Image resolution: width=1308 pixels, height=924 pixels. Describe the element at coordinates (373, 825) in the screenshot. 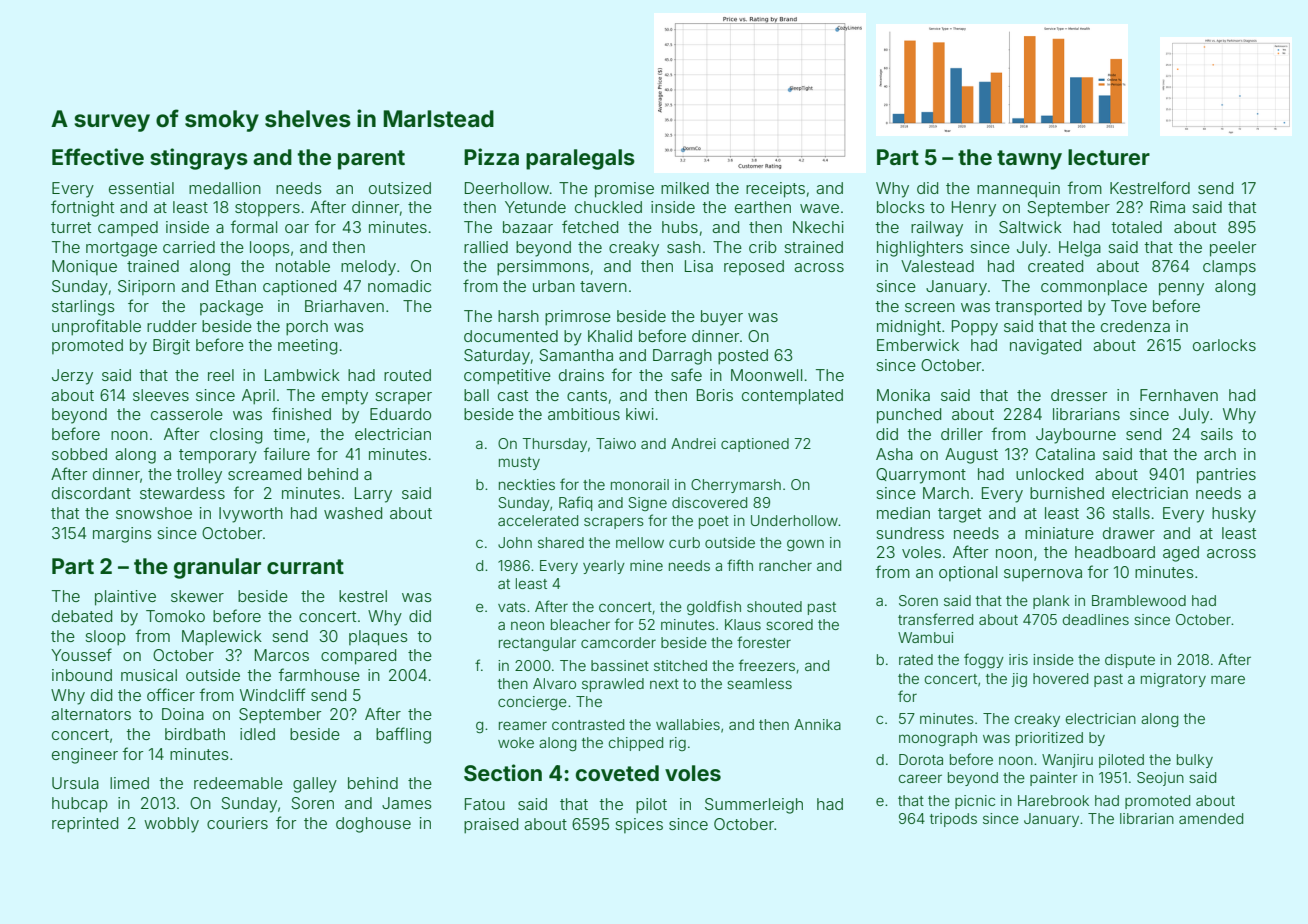

I see `doghouse` at that location.
